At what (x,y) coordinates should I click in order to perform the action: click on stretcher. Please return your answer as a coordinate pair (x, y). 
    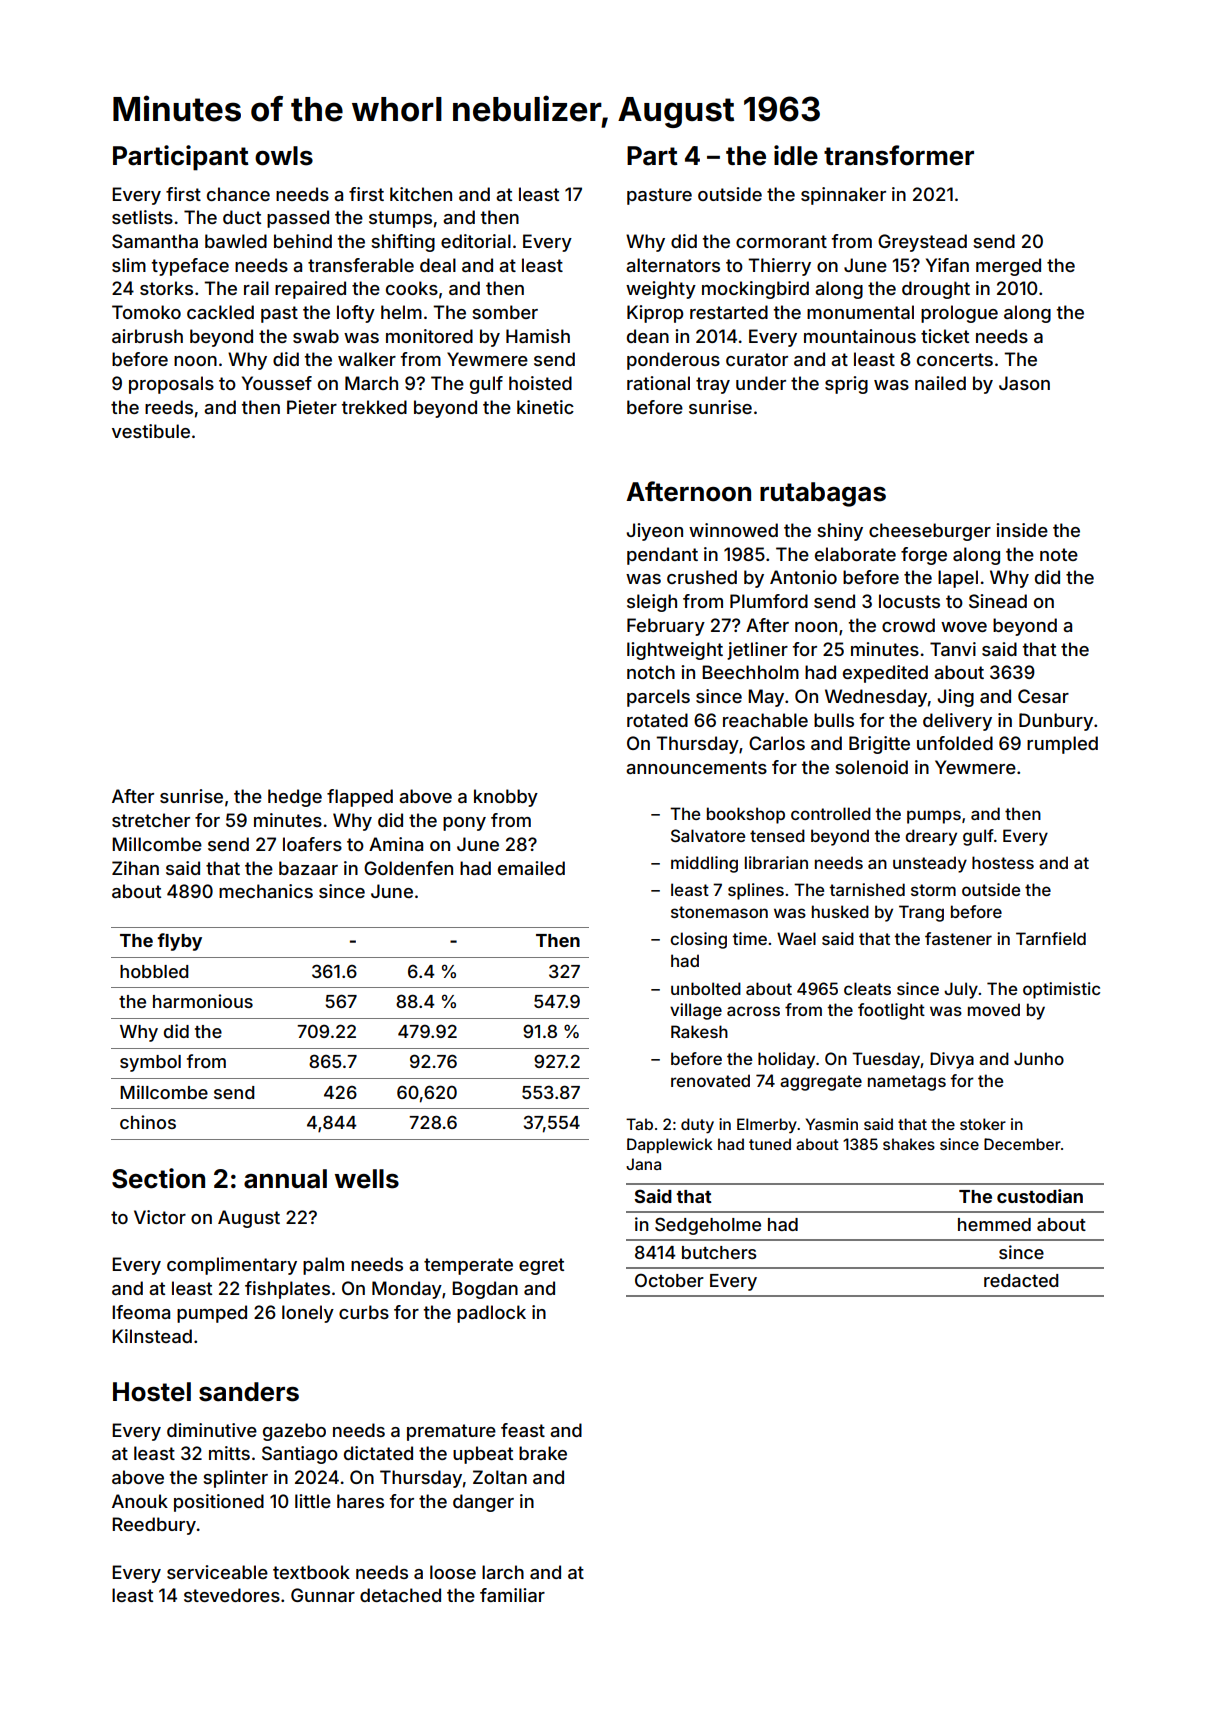
    Looking at the image, I should click on (151, 820).
